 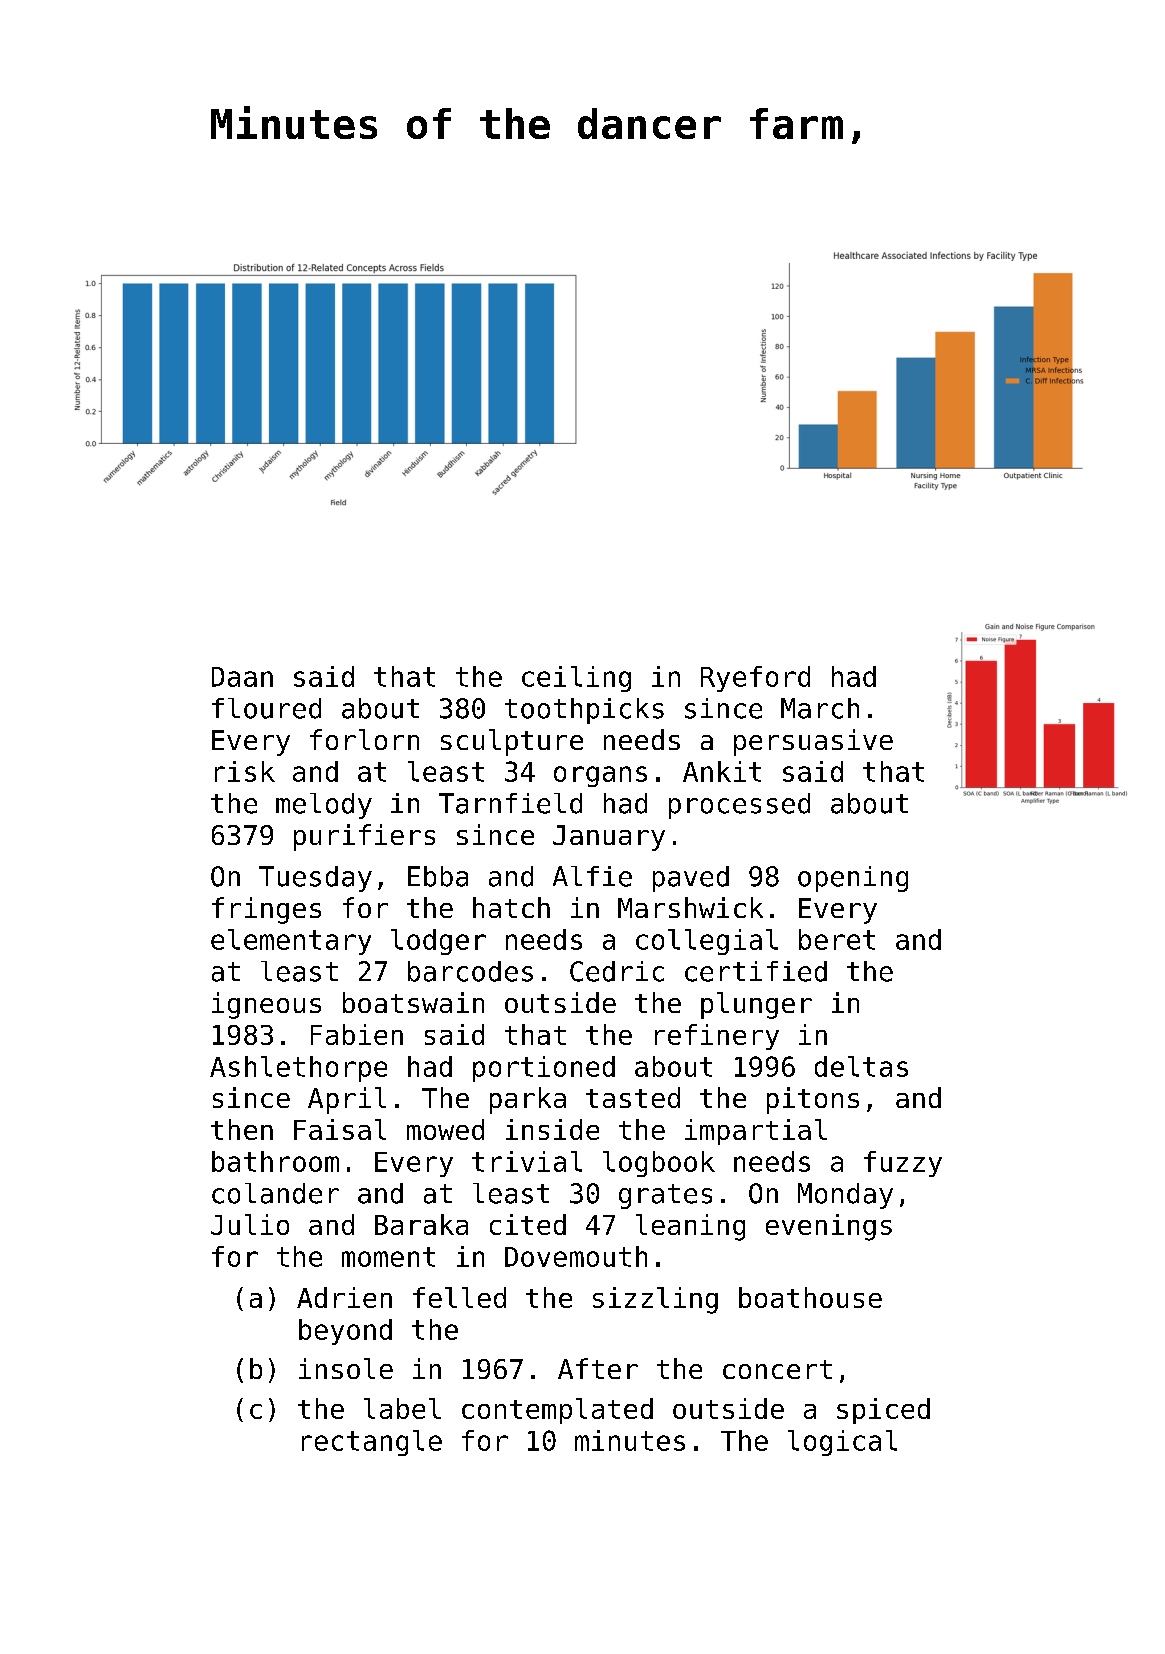 I want to click on inside, so click(x=552, y=1129).
